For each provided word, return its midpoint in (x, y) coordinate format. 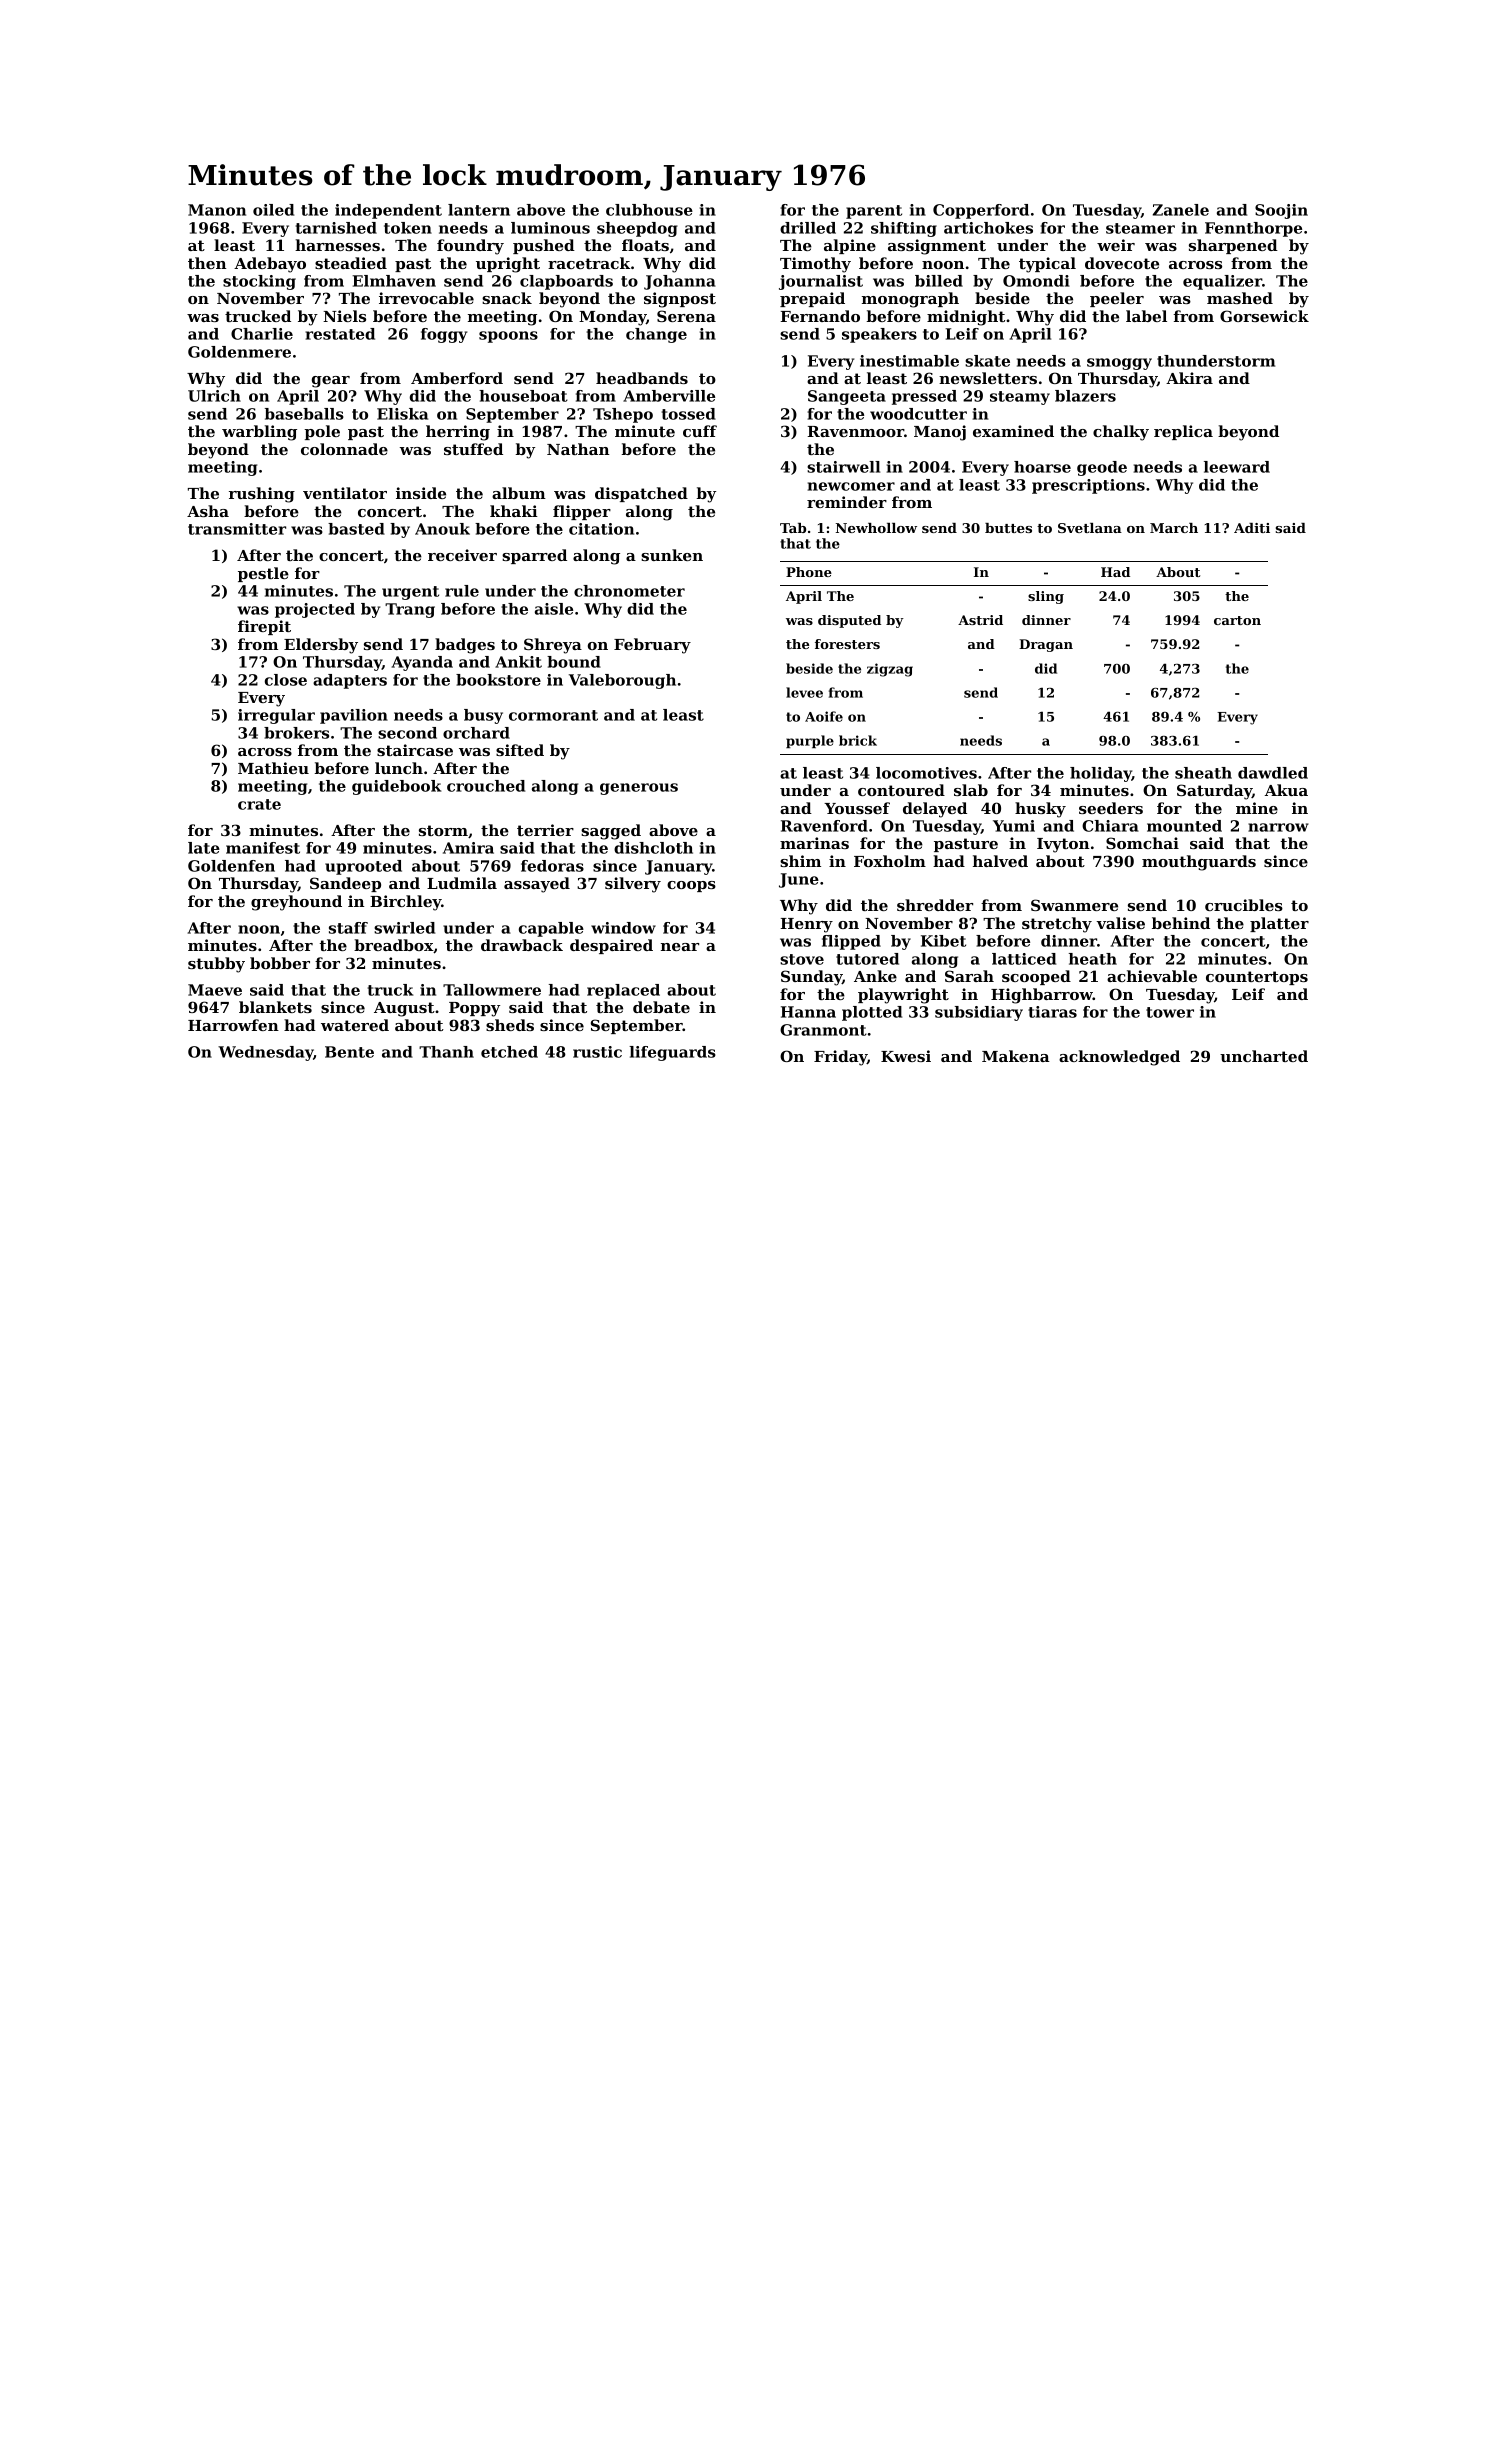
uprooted (363, 867)
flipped (851, 942)
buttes (1008, 528)
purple (810, 741)
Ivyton (1063, 845)
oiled (273, 210)
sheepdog (637, 229)
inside (421, 493)
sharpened (1233, 246)
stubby (216, 965)
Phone (809, 572)
